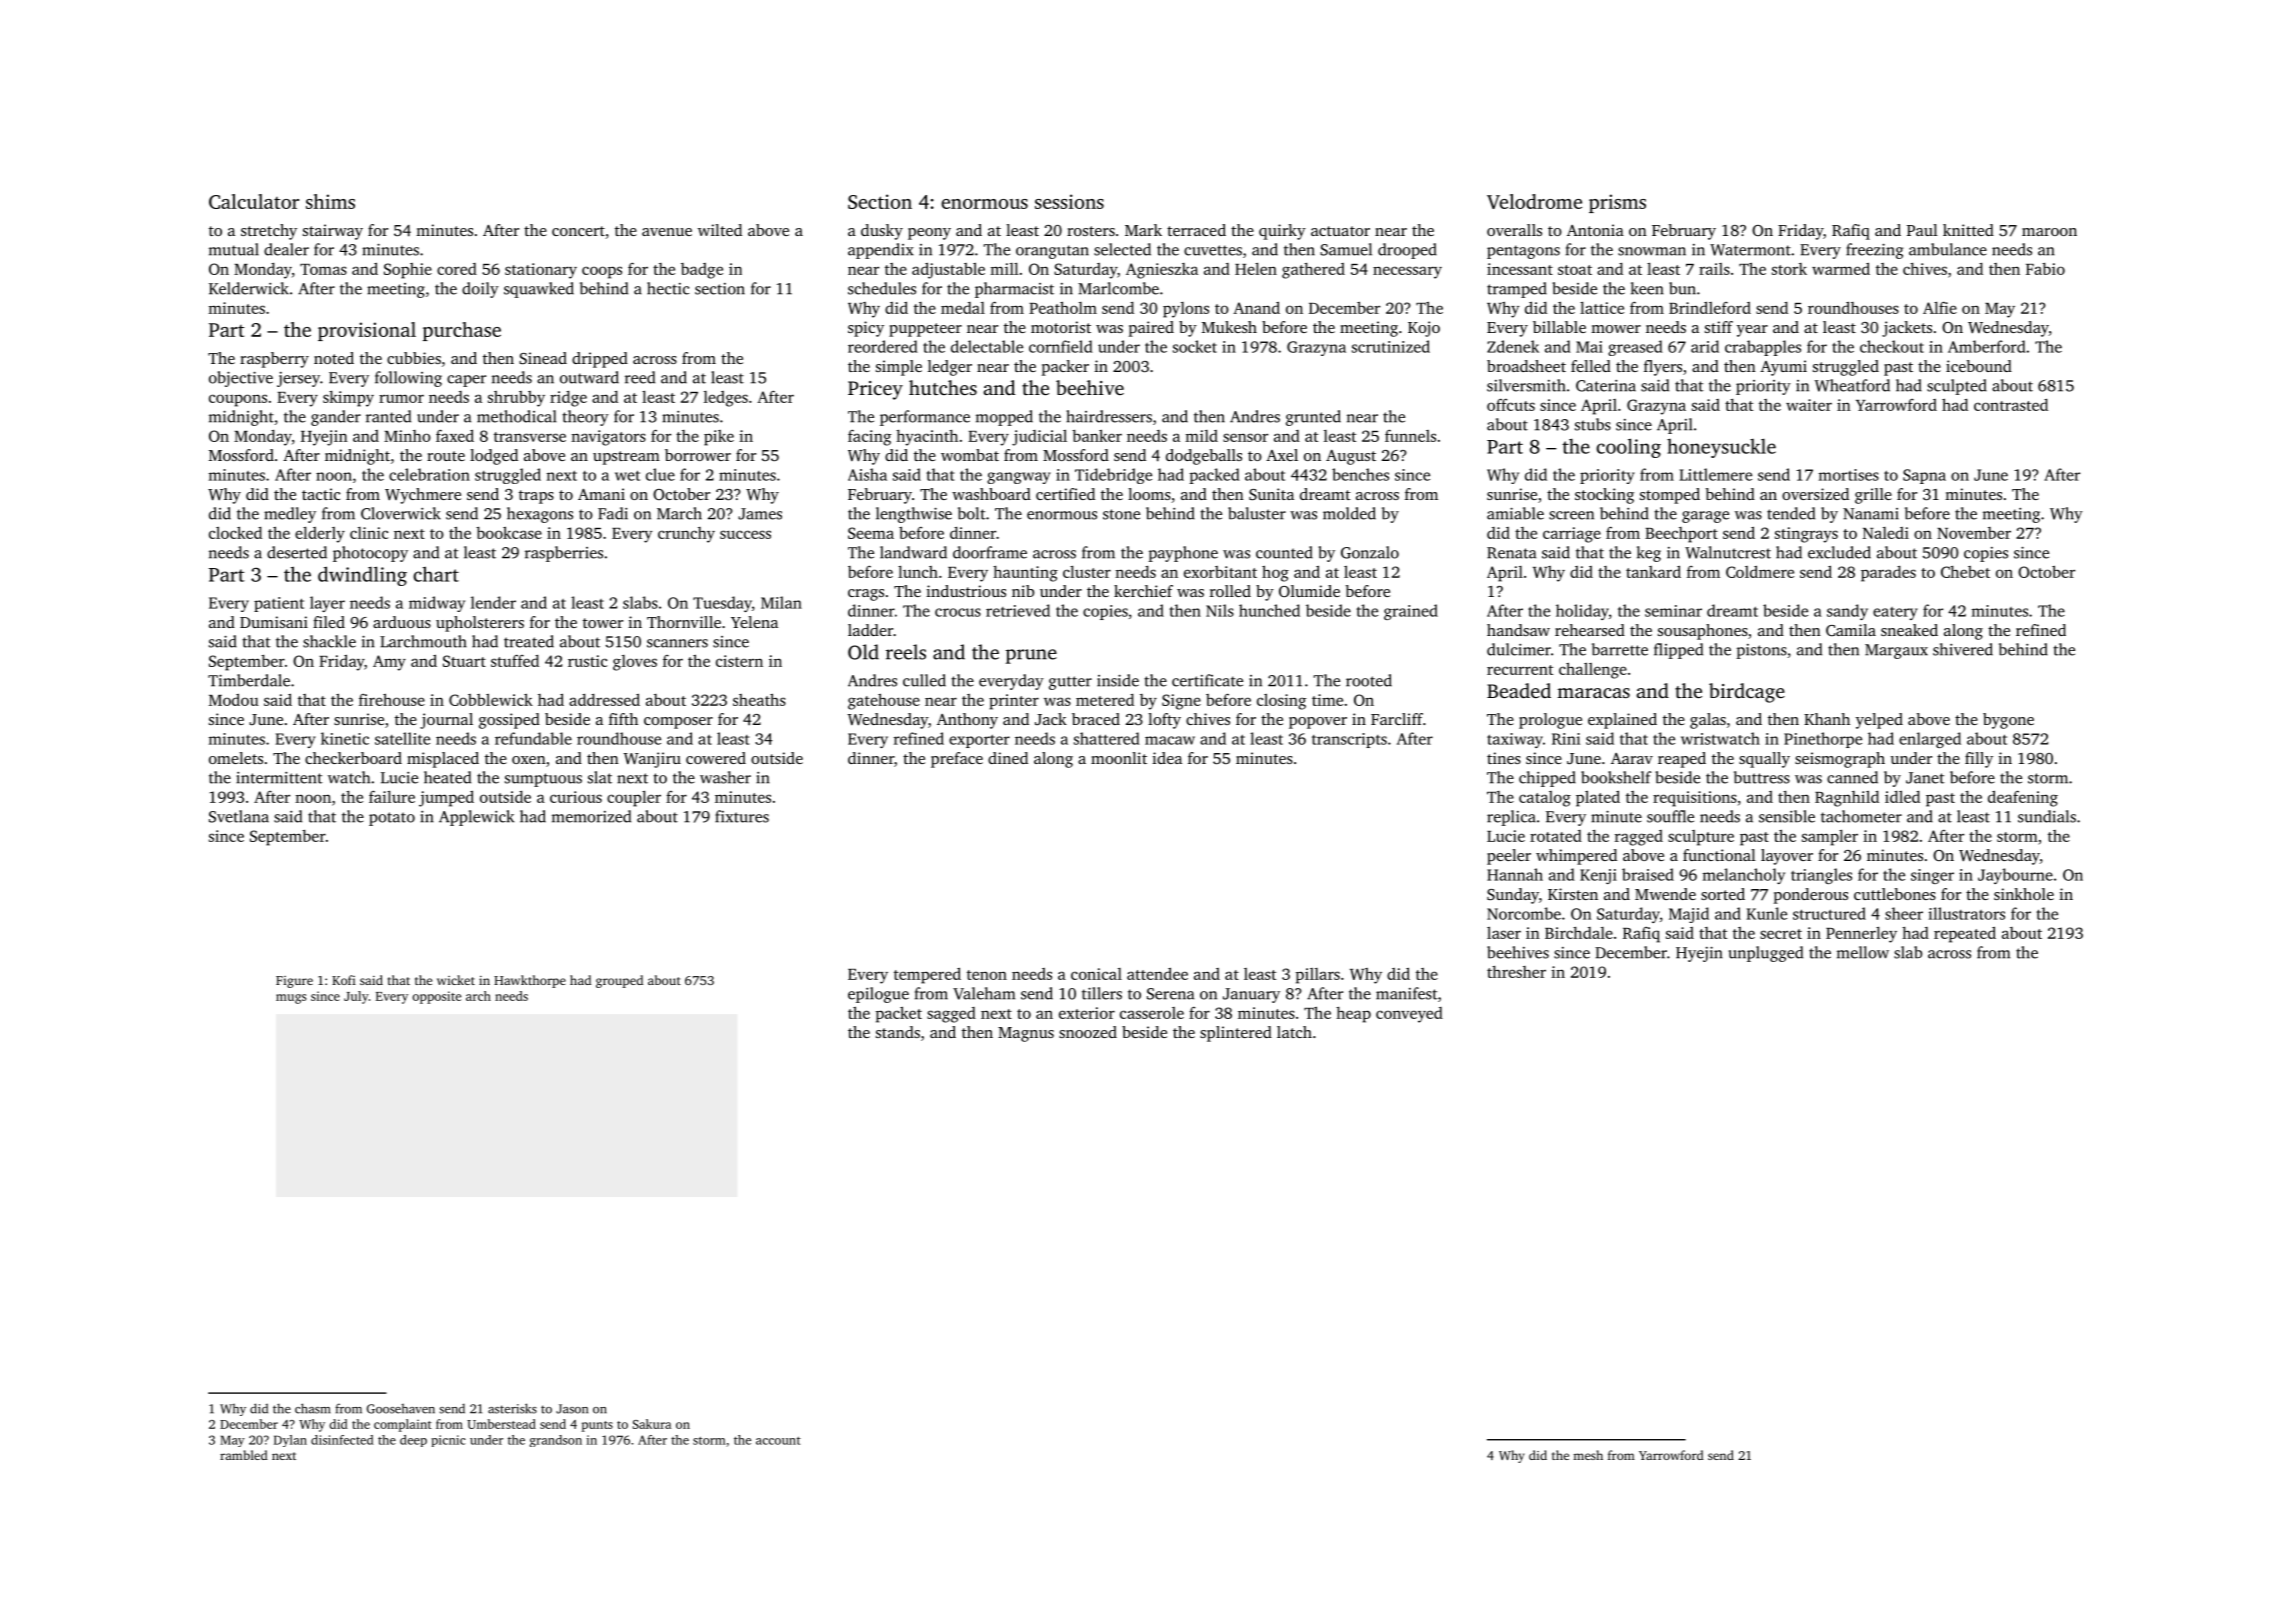  Describe the element at coordinates (1340, 231) in the screenshot. I see `actuator` at that location.
